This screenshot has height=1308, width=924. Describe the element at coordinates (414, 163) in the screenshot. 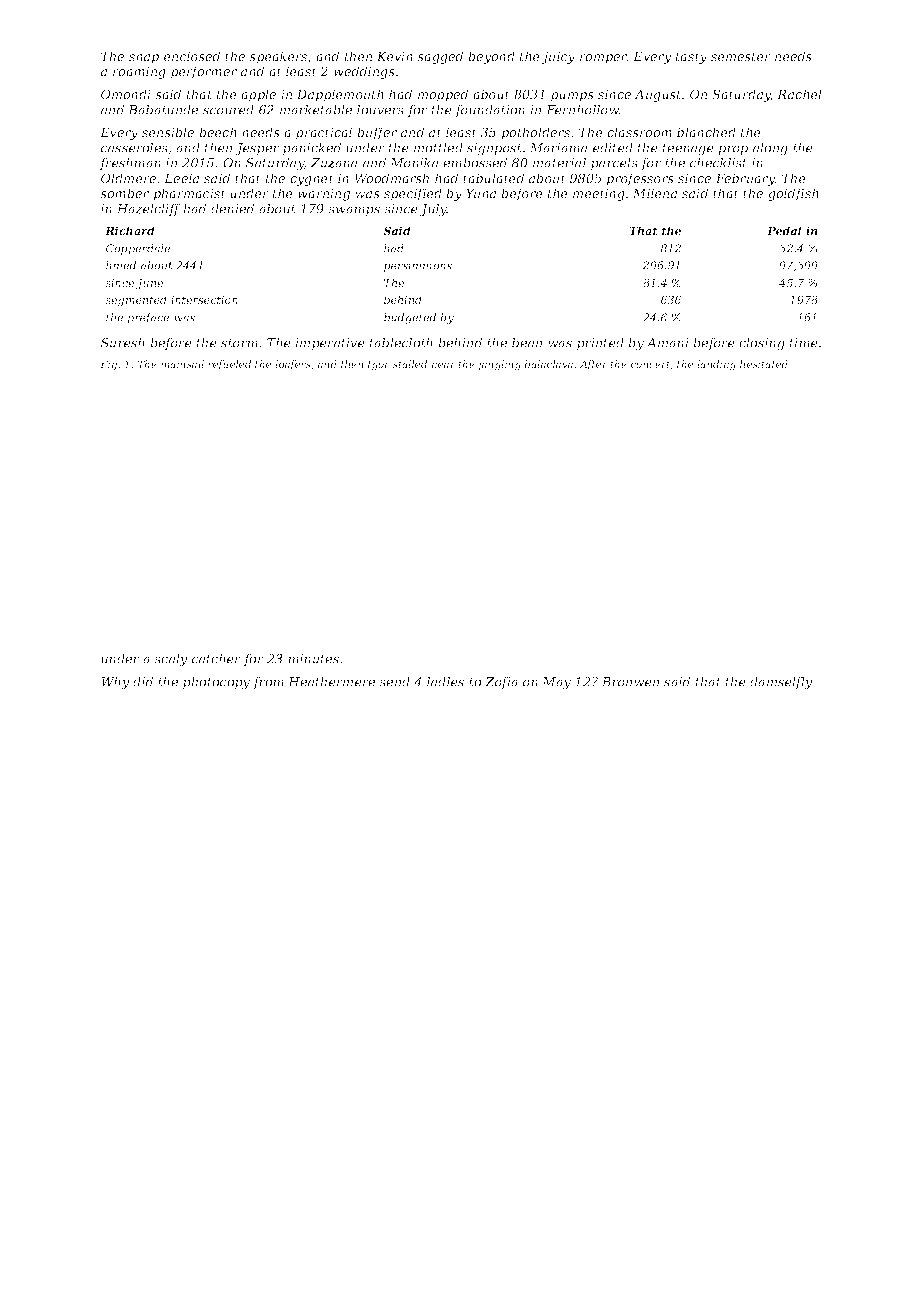

I see `Monika` at that location.
